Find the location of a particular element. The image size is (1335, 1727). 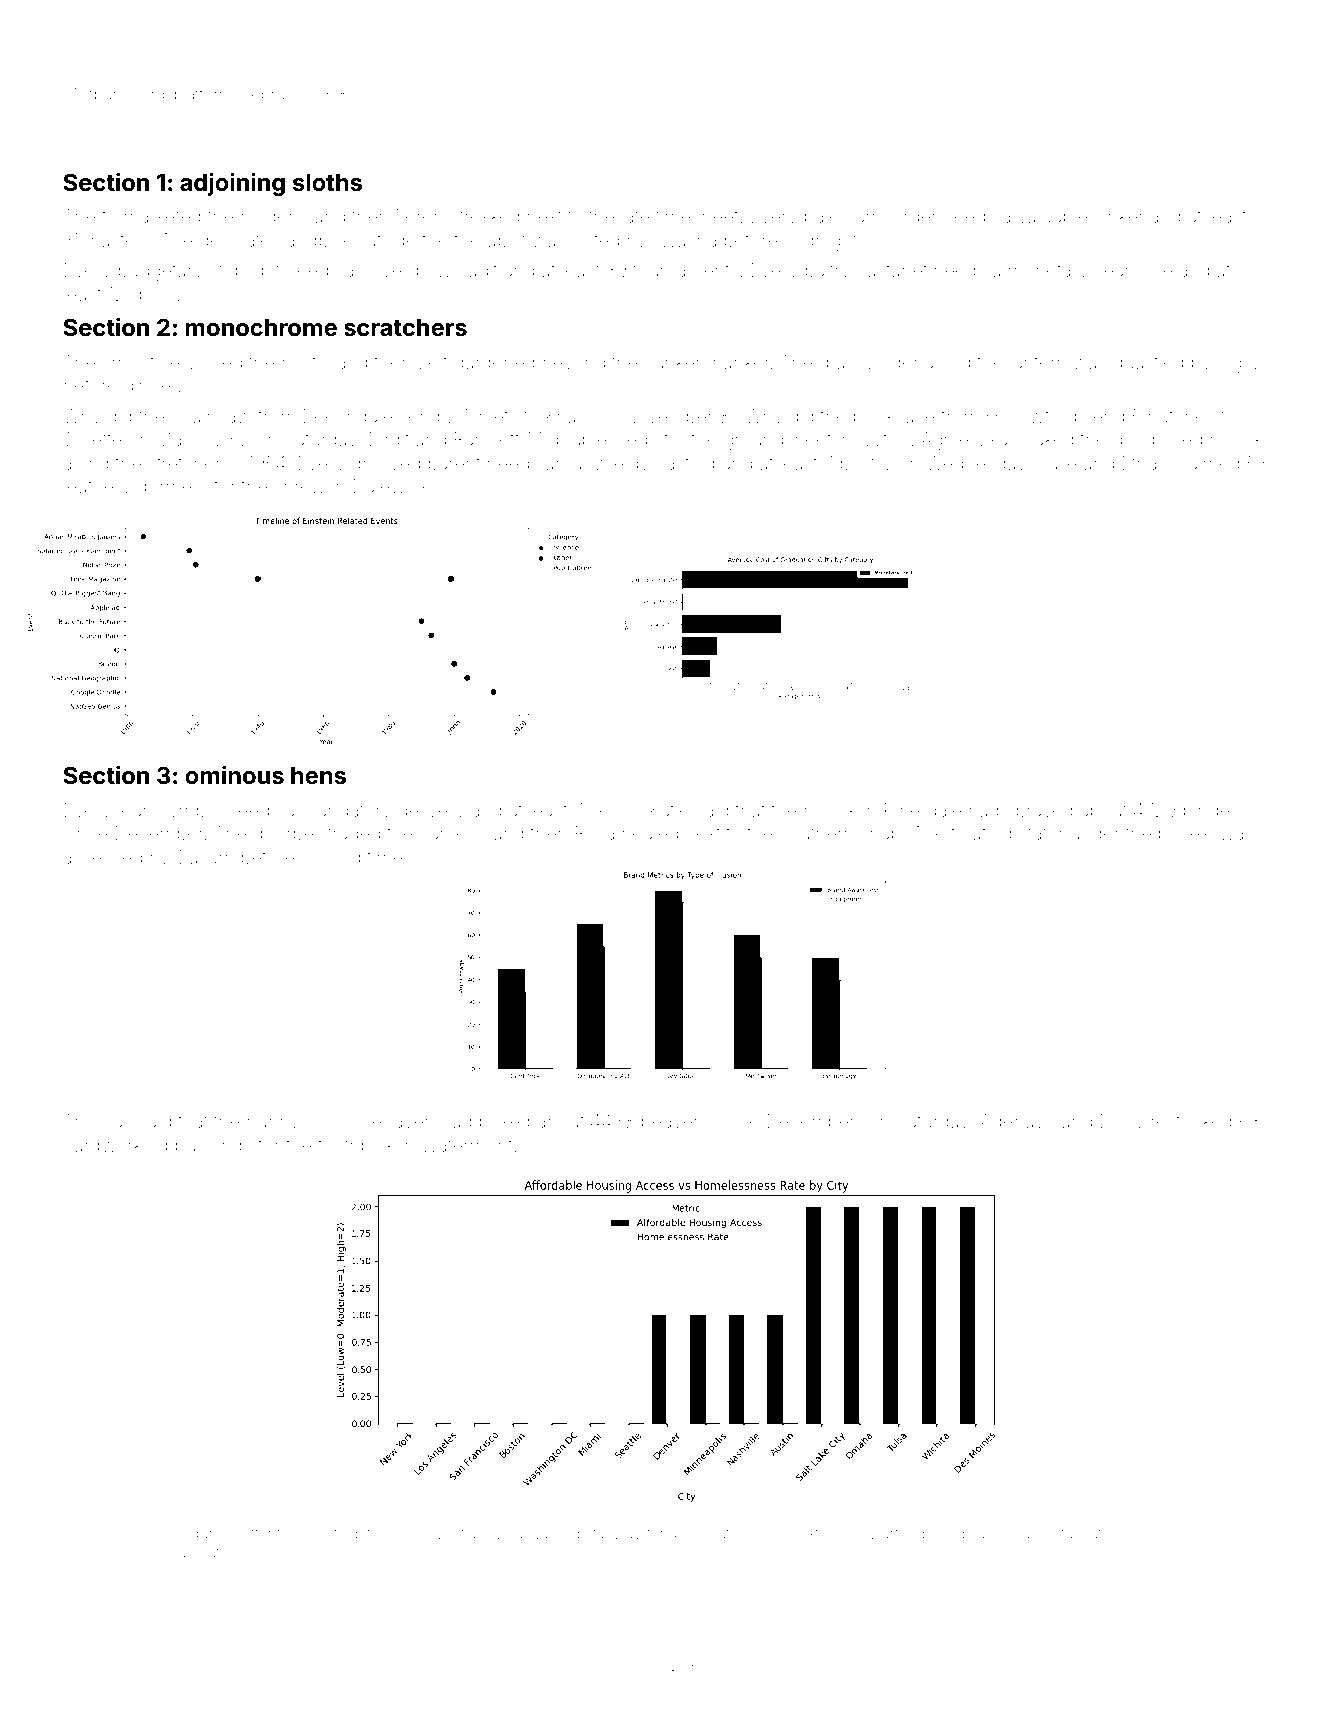

boxed is located at coordinates (505, 1121).
